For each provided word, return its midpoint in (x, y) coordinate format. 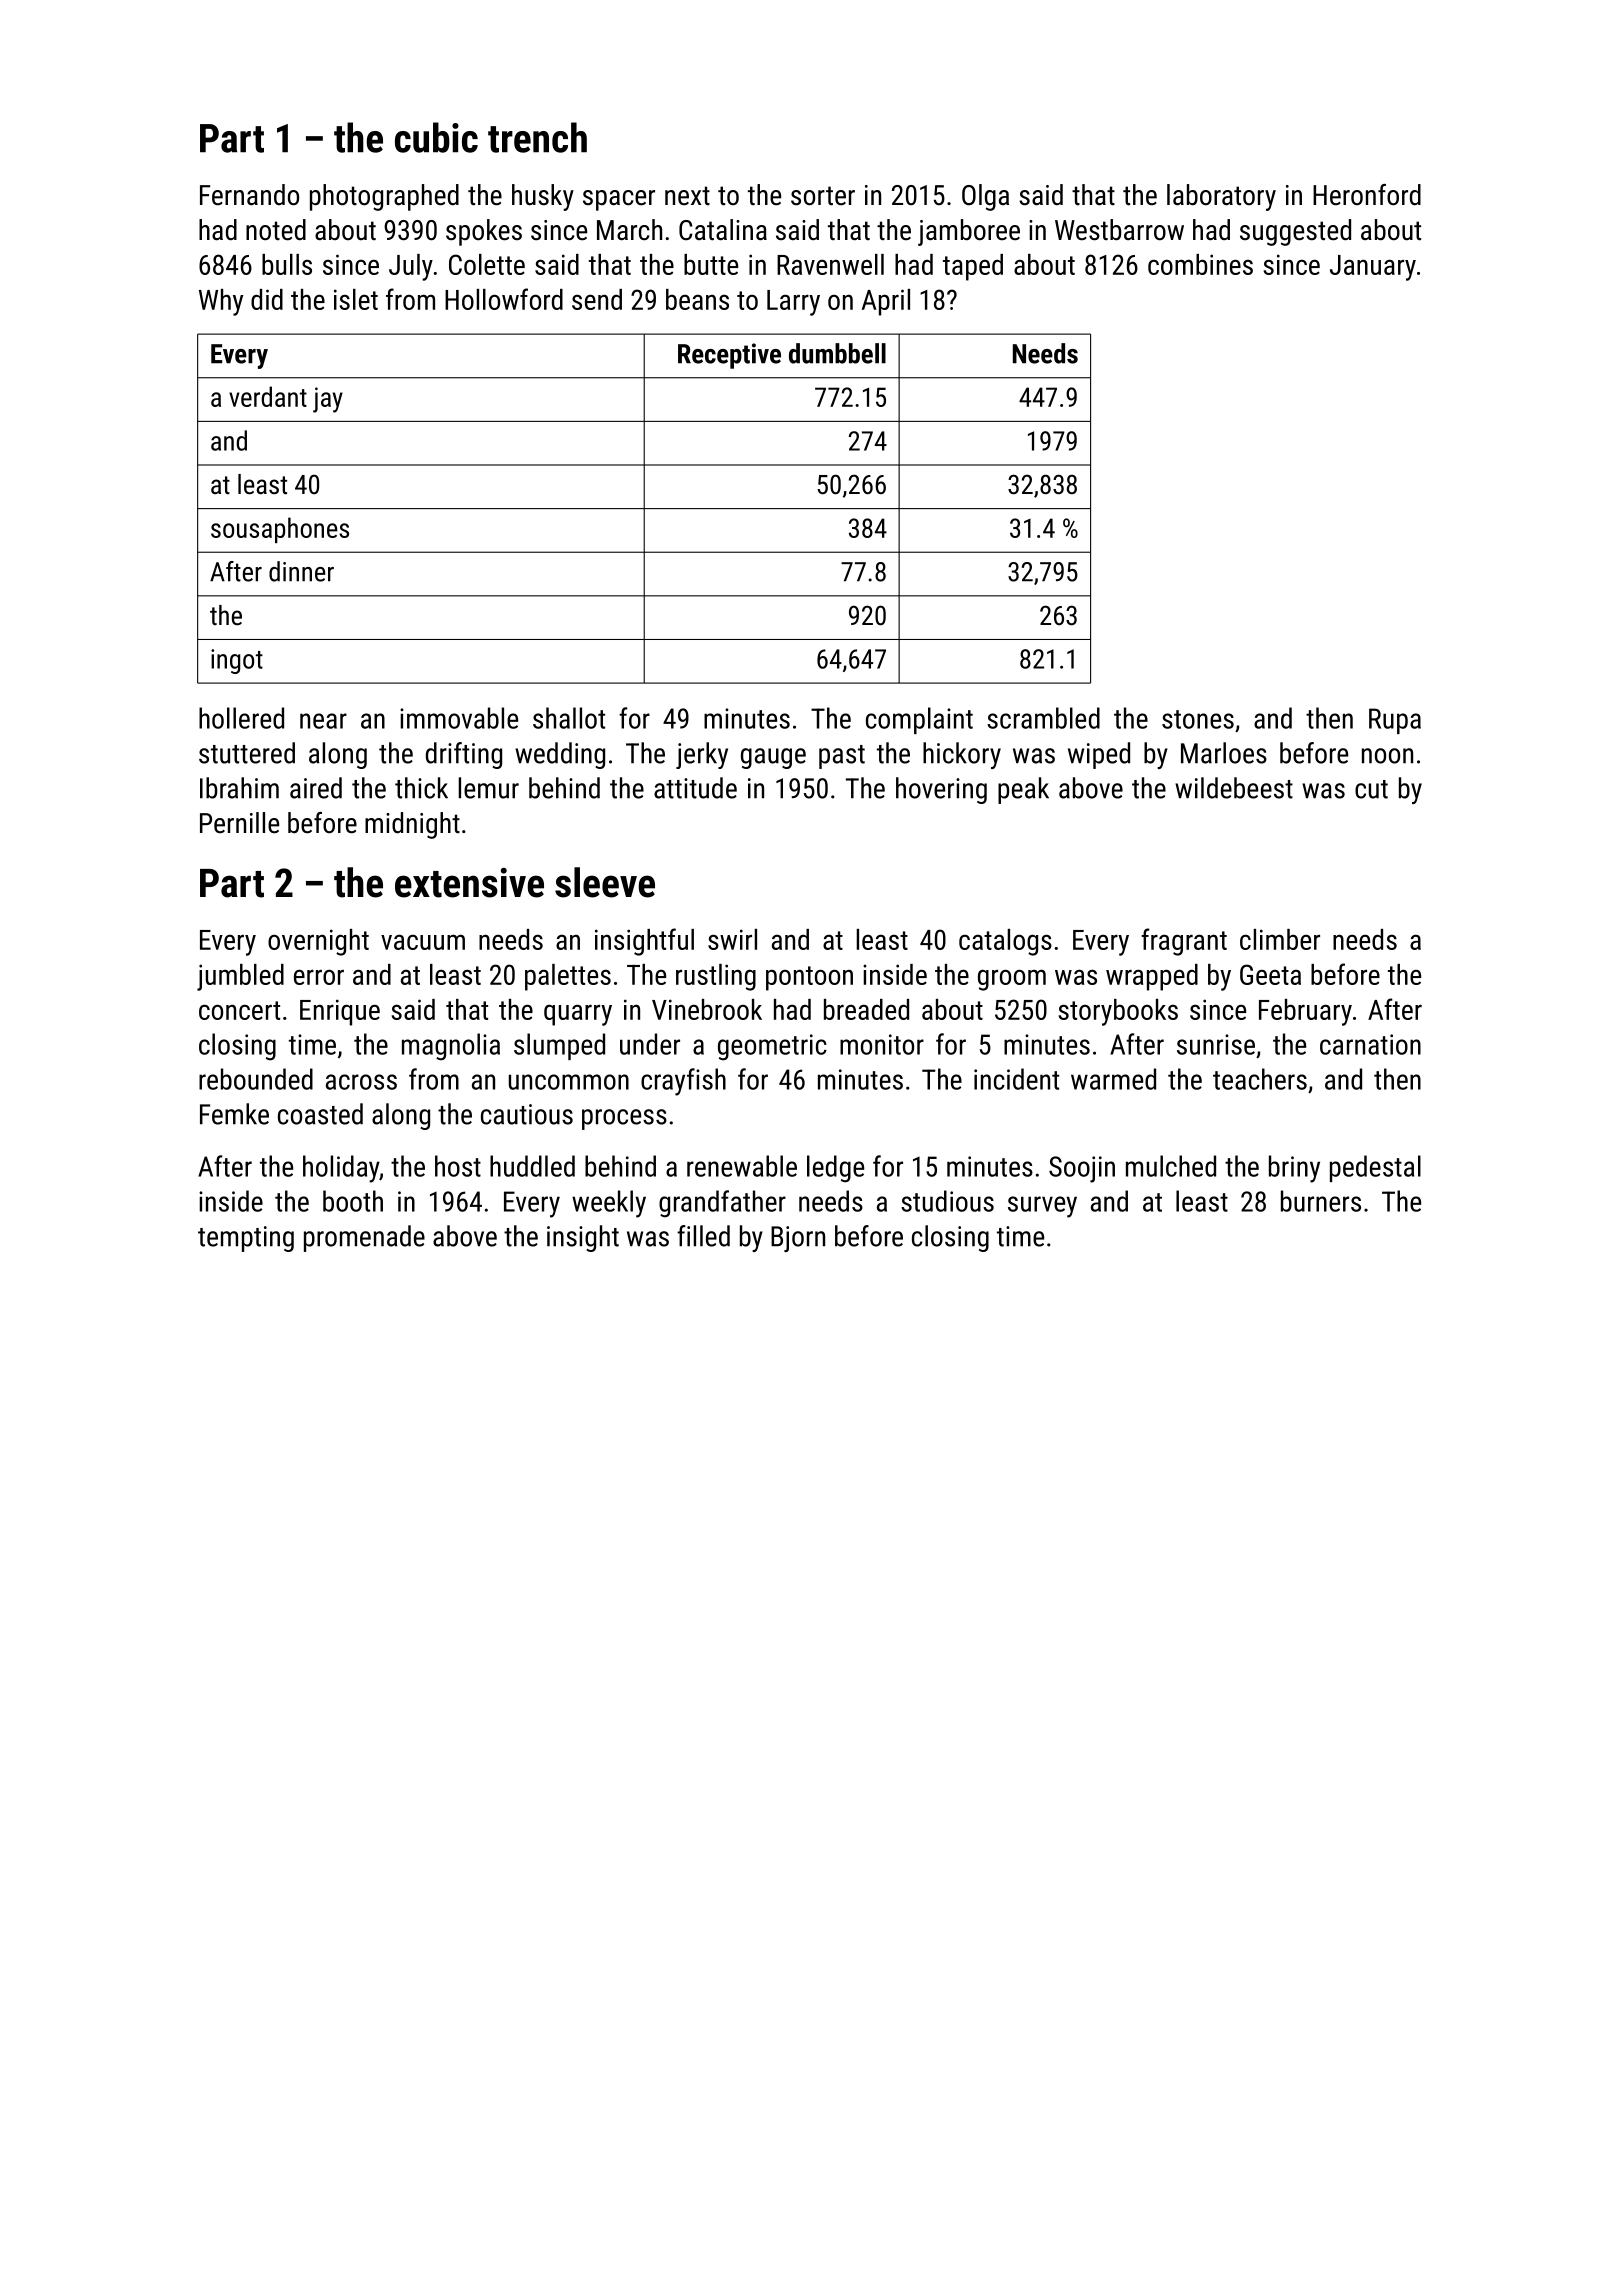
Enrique (340, 1012)
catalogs (1005, 942)
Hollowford (504, 299)
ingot (237, 661)
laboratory (1221, 197)
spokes (484, 232)
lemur (488, 788)
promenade (364, 1238)
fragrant (1184, 942)
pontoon (809, 978)
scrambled (1043, 718)
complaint (919, 720)
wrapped (1152, 977)
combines (1200, 264)
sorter (823, 196)
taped (973, 267)
